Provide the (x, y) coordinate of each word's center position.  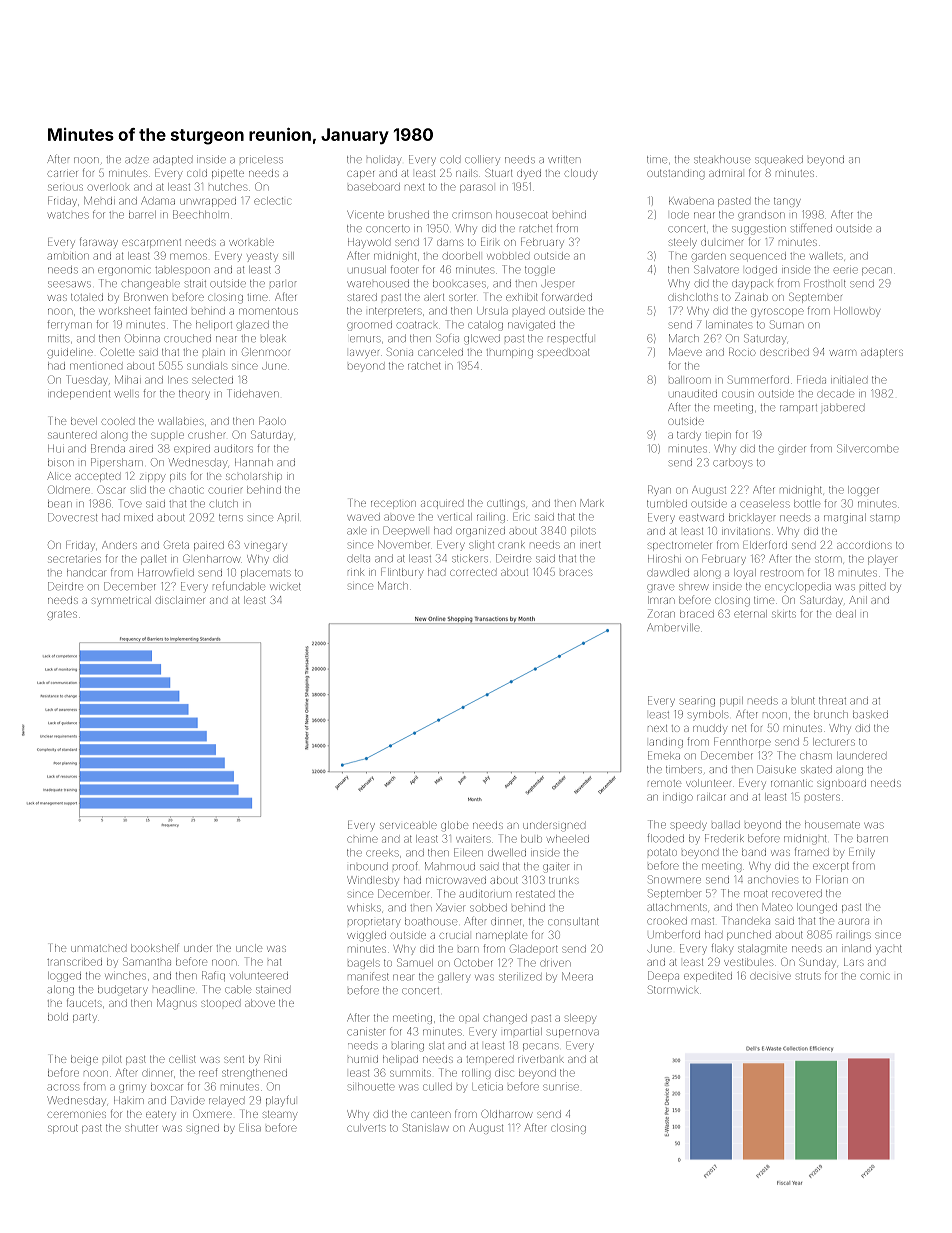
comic (875, 976)
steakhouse (722, 160)
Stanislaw (426, 1127)
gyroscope (777, 312)
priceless (261, 160)
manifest (368, 976)
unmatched (98, 948)
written (564, 160)
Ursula (492, 311)
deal (846, 614)
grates (62, 615)
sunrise (561, 1087)
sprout (63, 1129)
